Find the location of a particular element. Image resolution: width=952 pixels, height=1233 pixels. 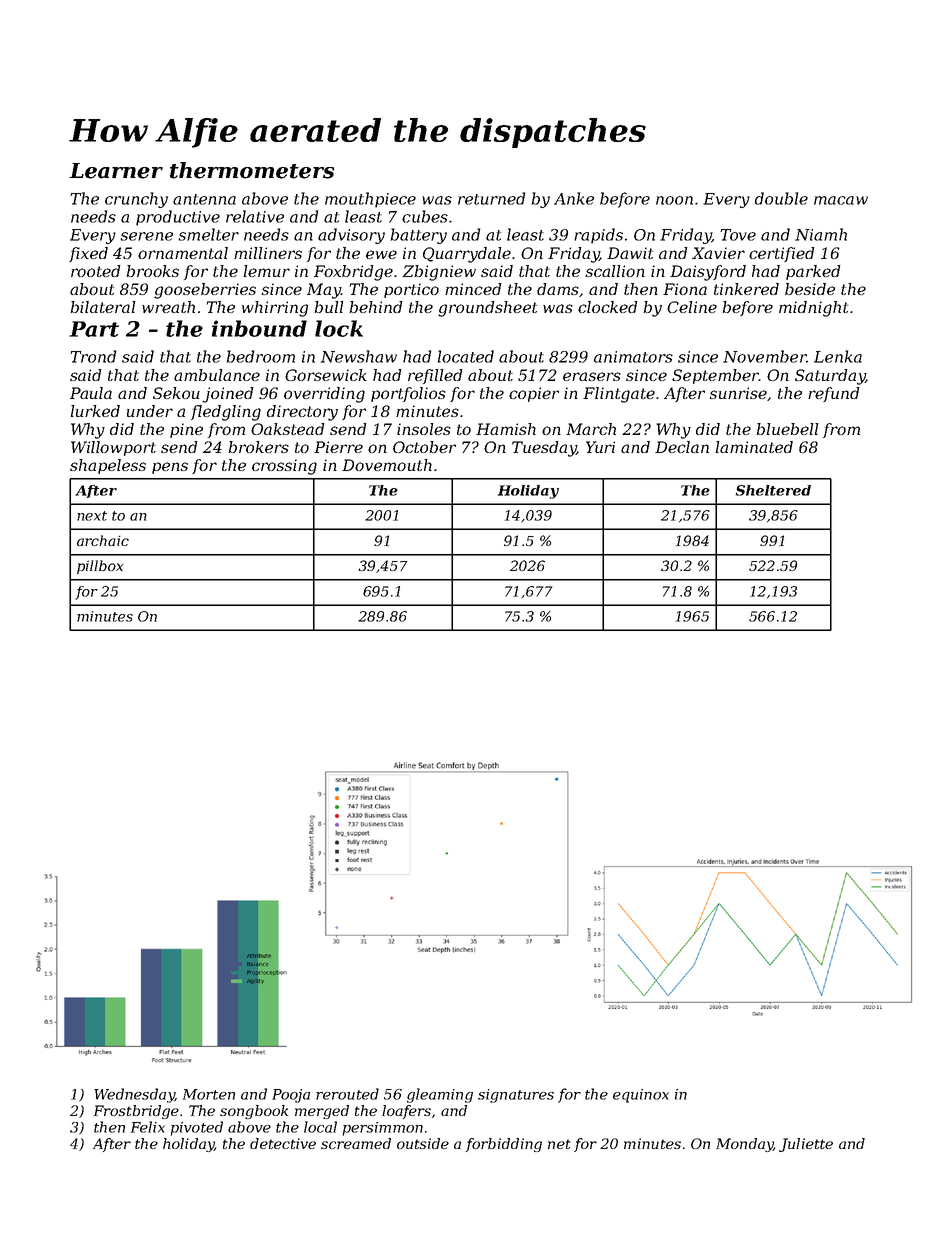

Felix is located at coordinates (148, 1127).
